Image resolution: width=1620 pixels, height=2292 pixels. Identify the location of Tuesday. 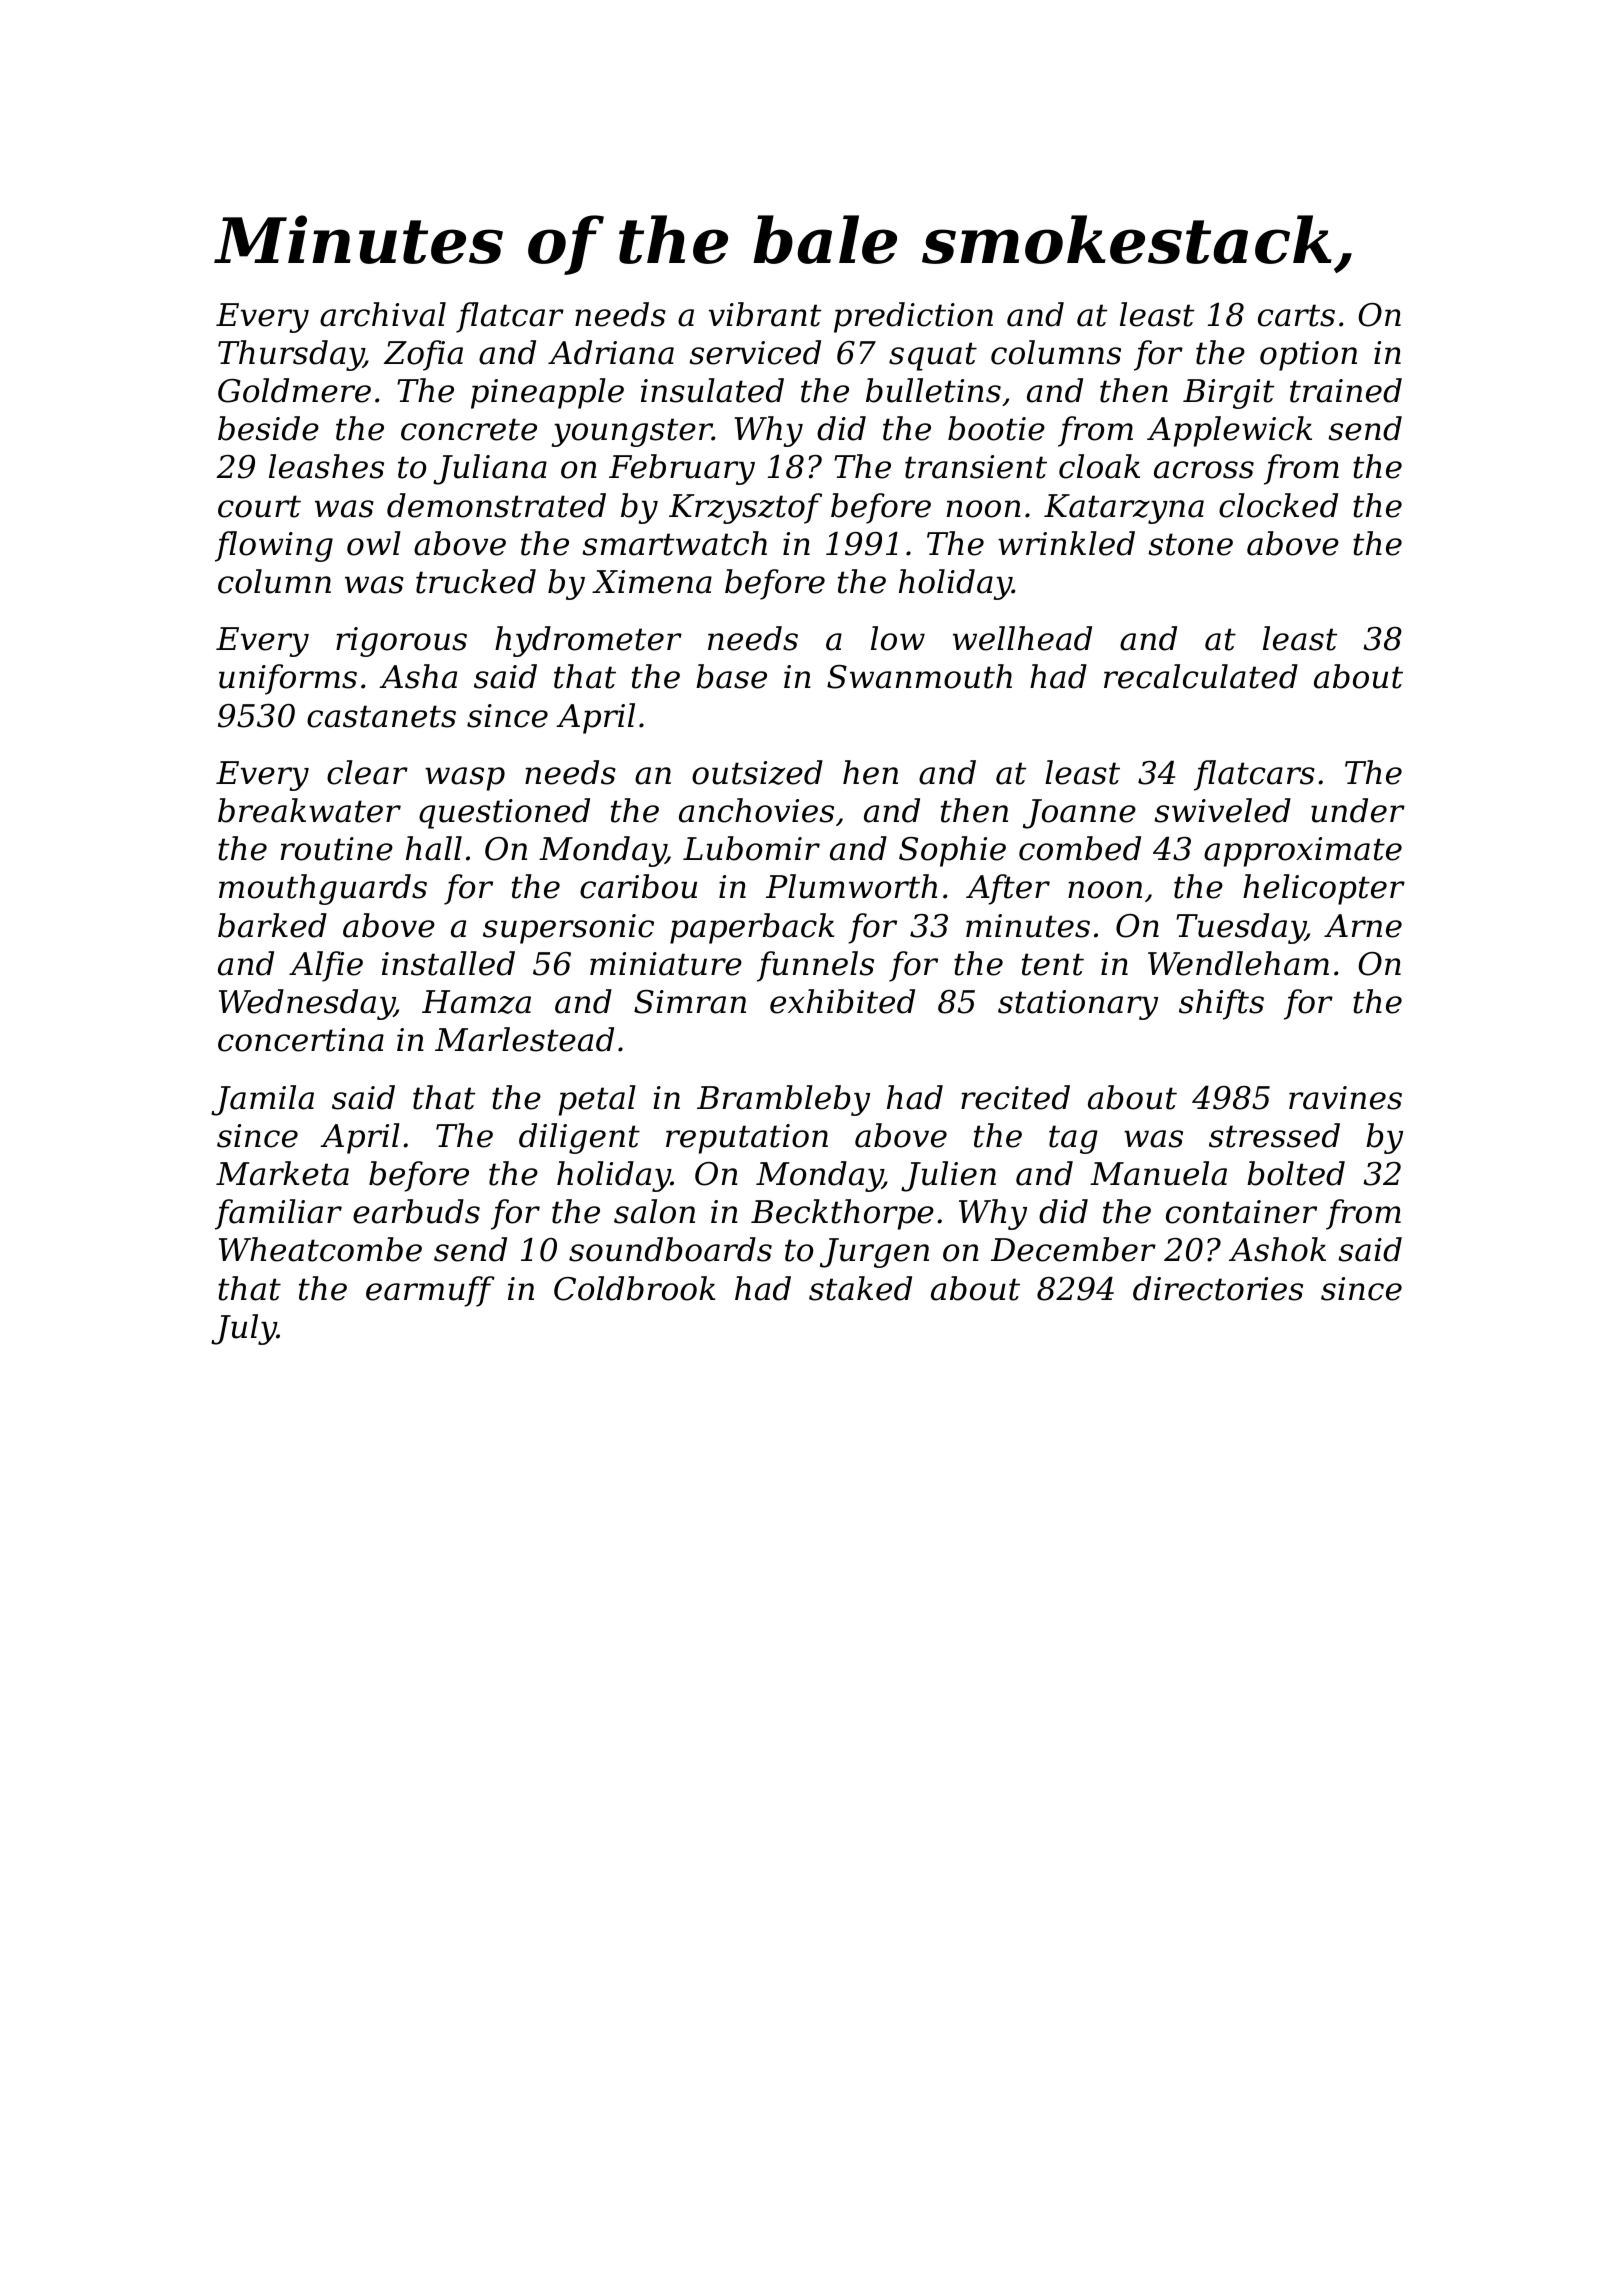
(1240, 928).
